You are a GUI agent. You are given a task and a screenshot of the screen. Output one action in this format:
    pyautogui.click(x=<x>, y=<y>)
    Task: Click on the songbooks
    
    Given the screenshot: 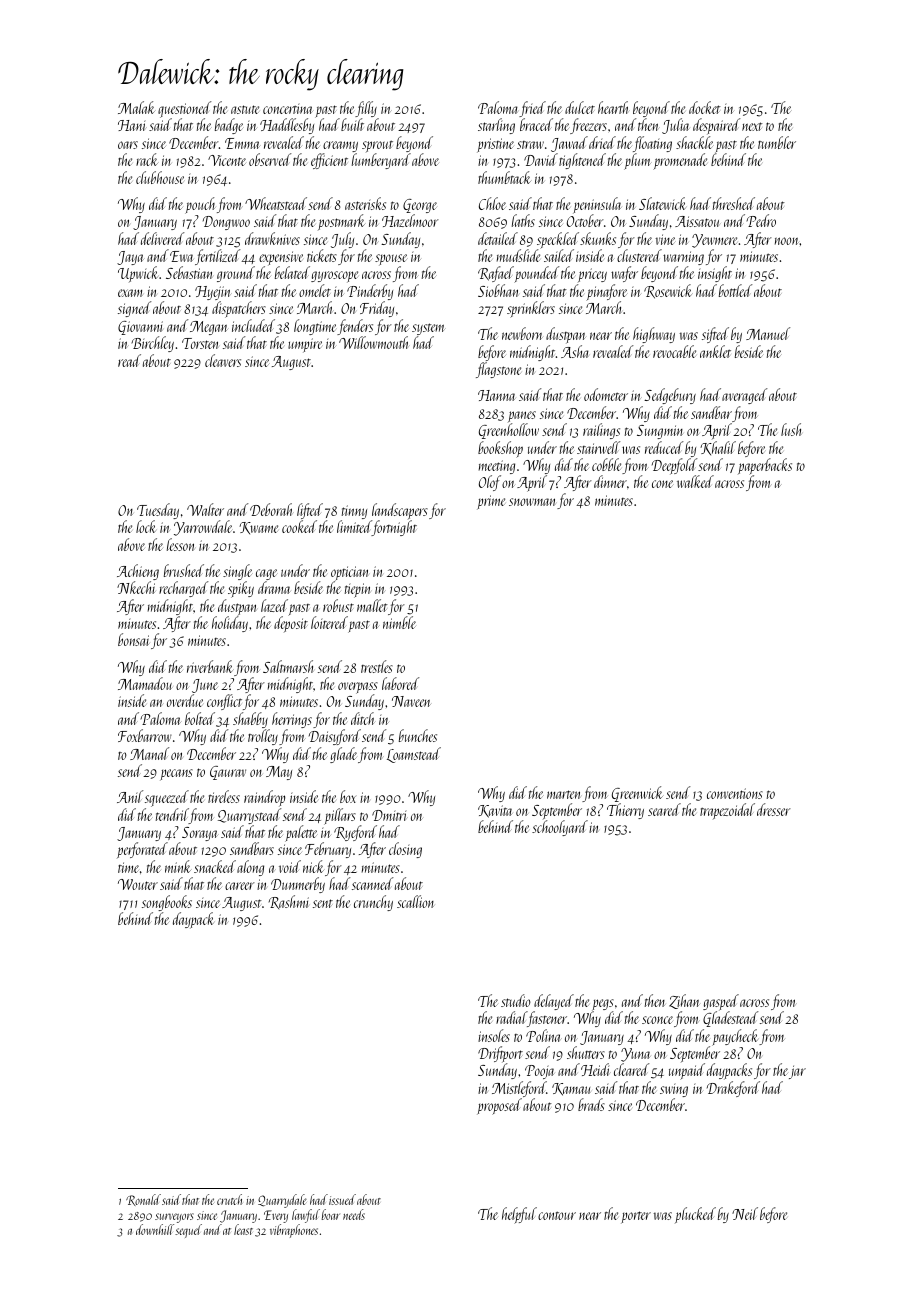 What is the action you would take?
    pyautogui.click(x=167, y=903)
